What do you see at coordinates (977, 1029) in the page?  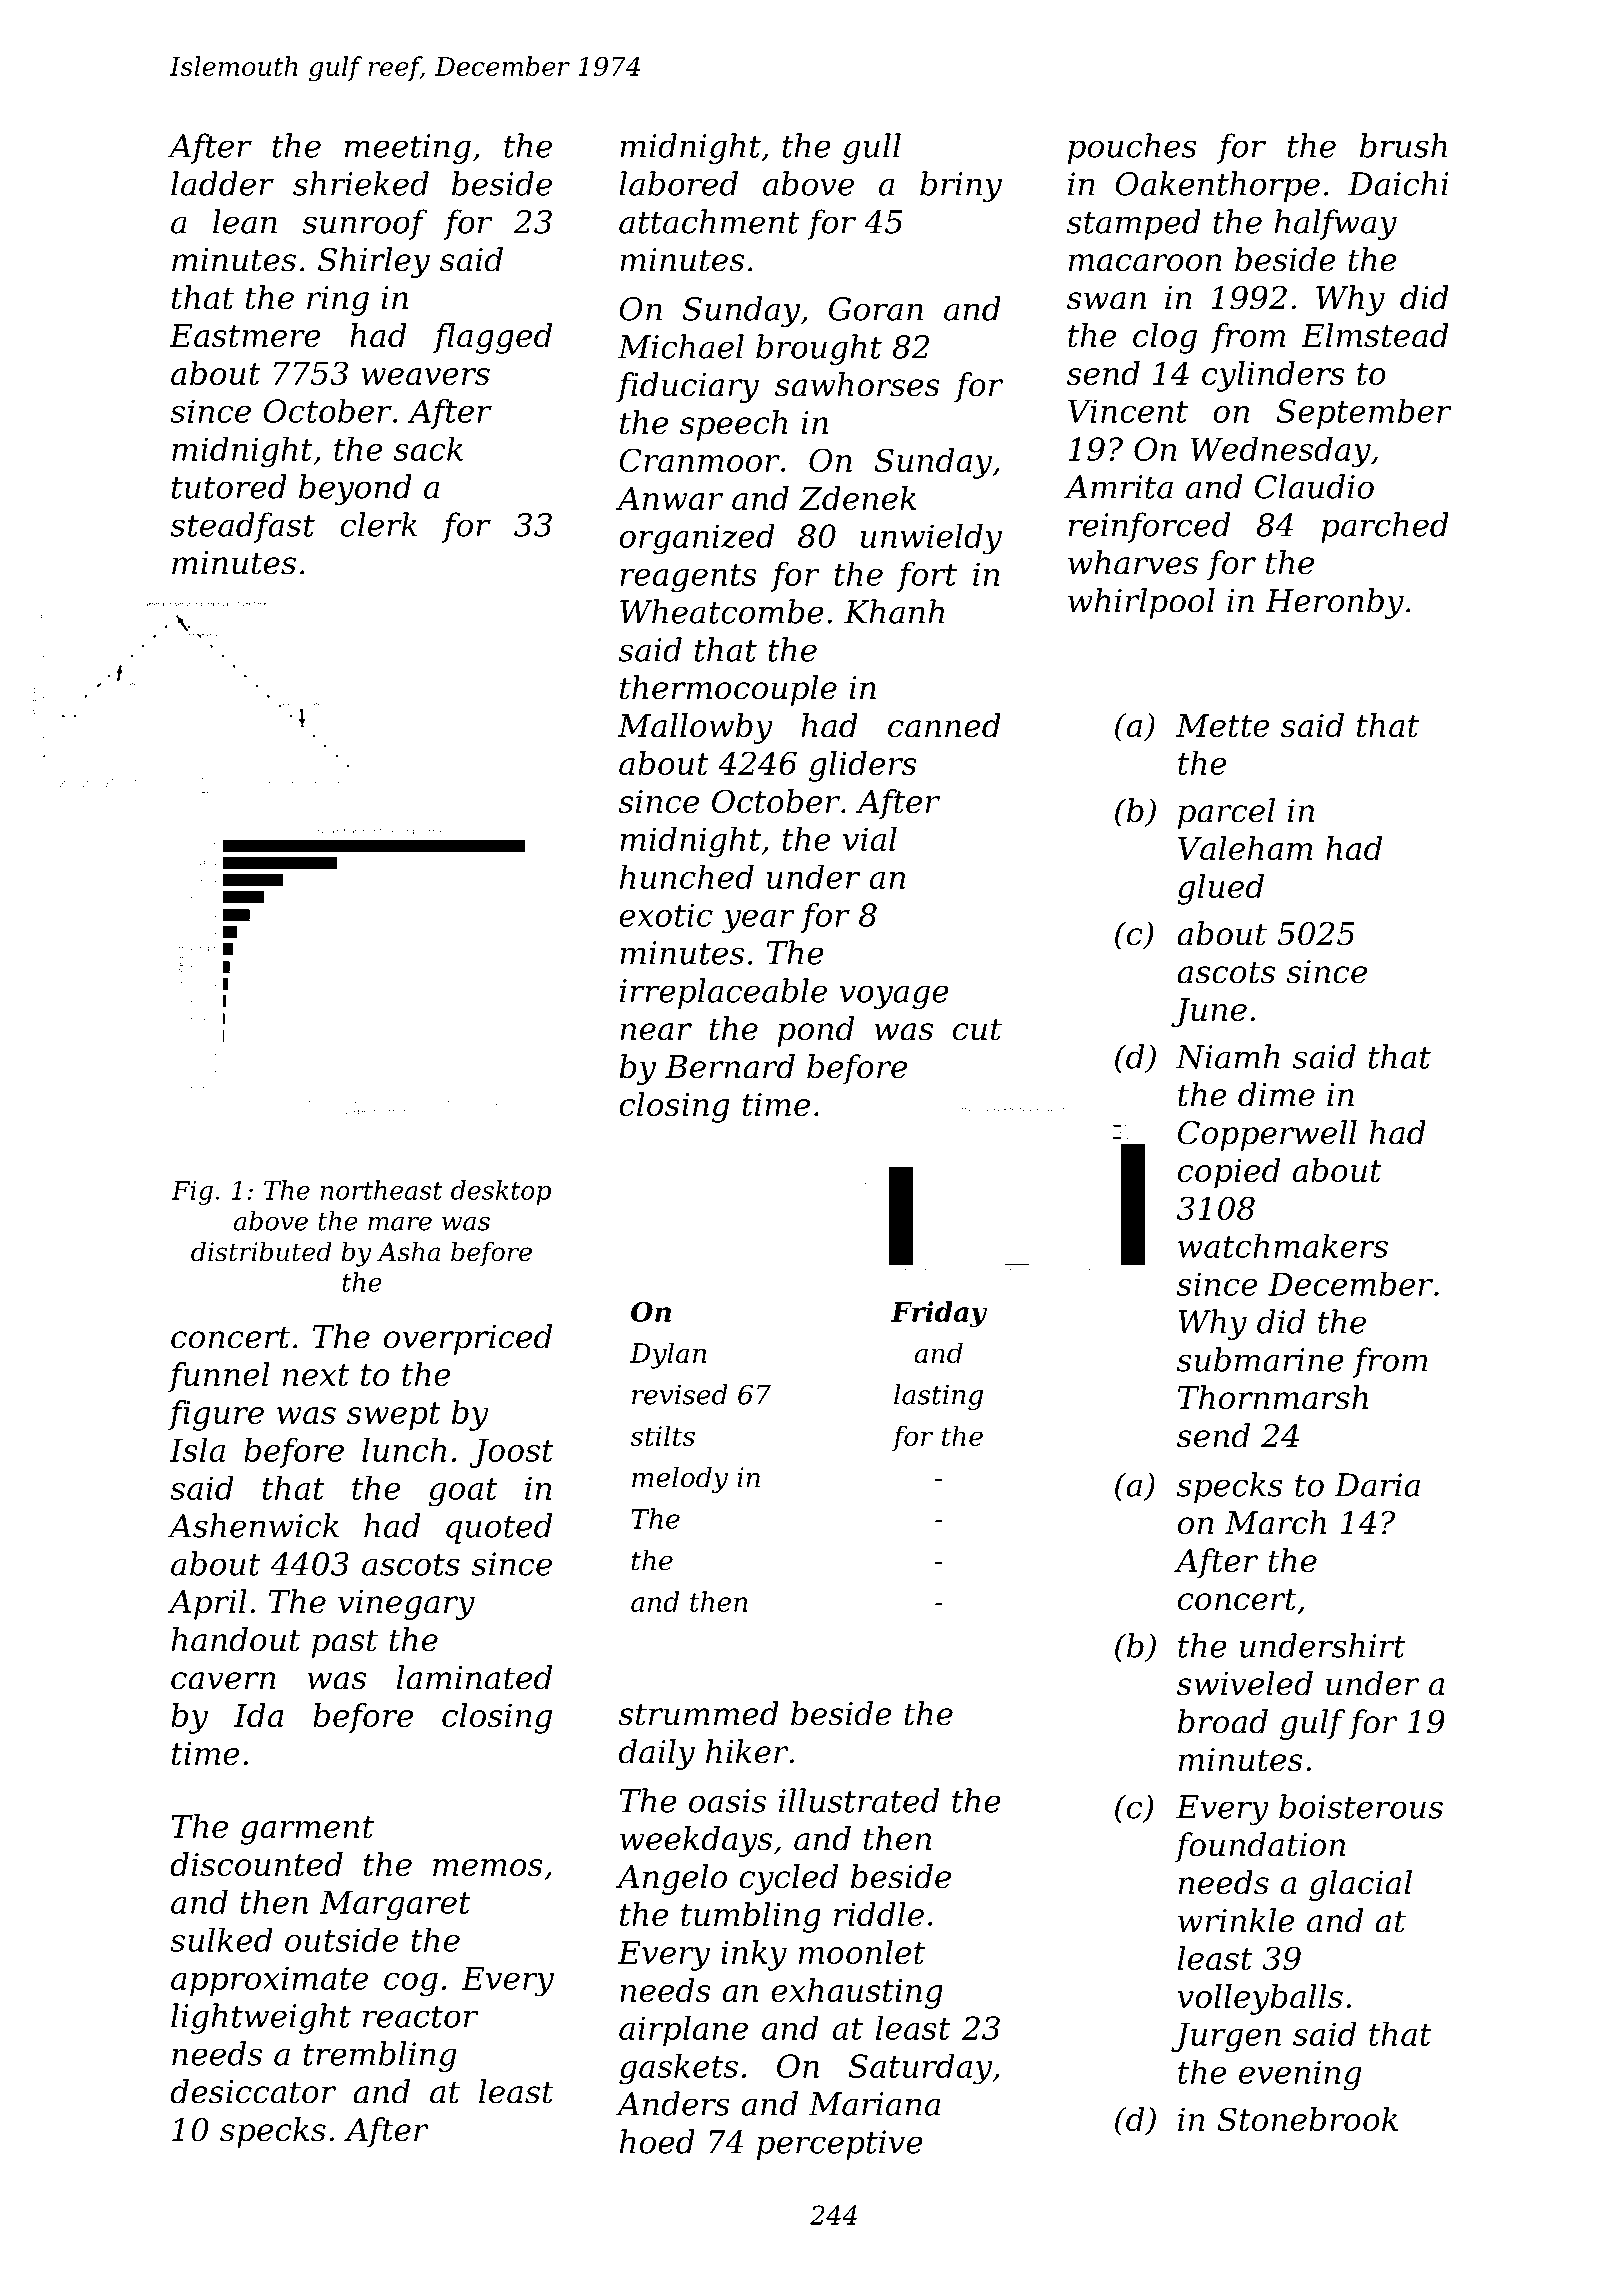 I see `cut` at bounding box center [977, 1029].
